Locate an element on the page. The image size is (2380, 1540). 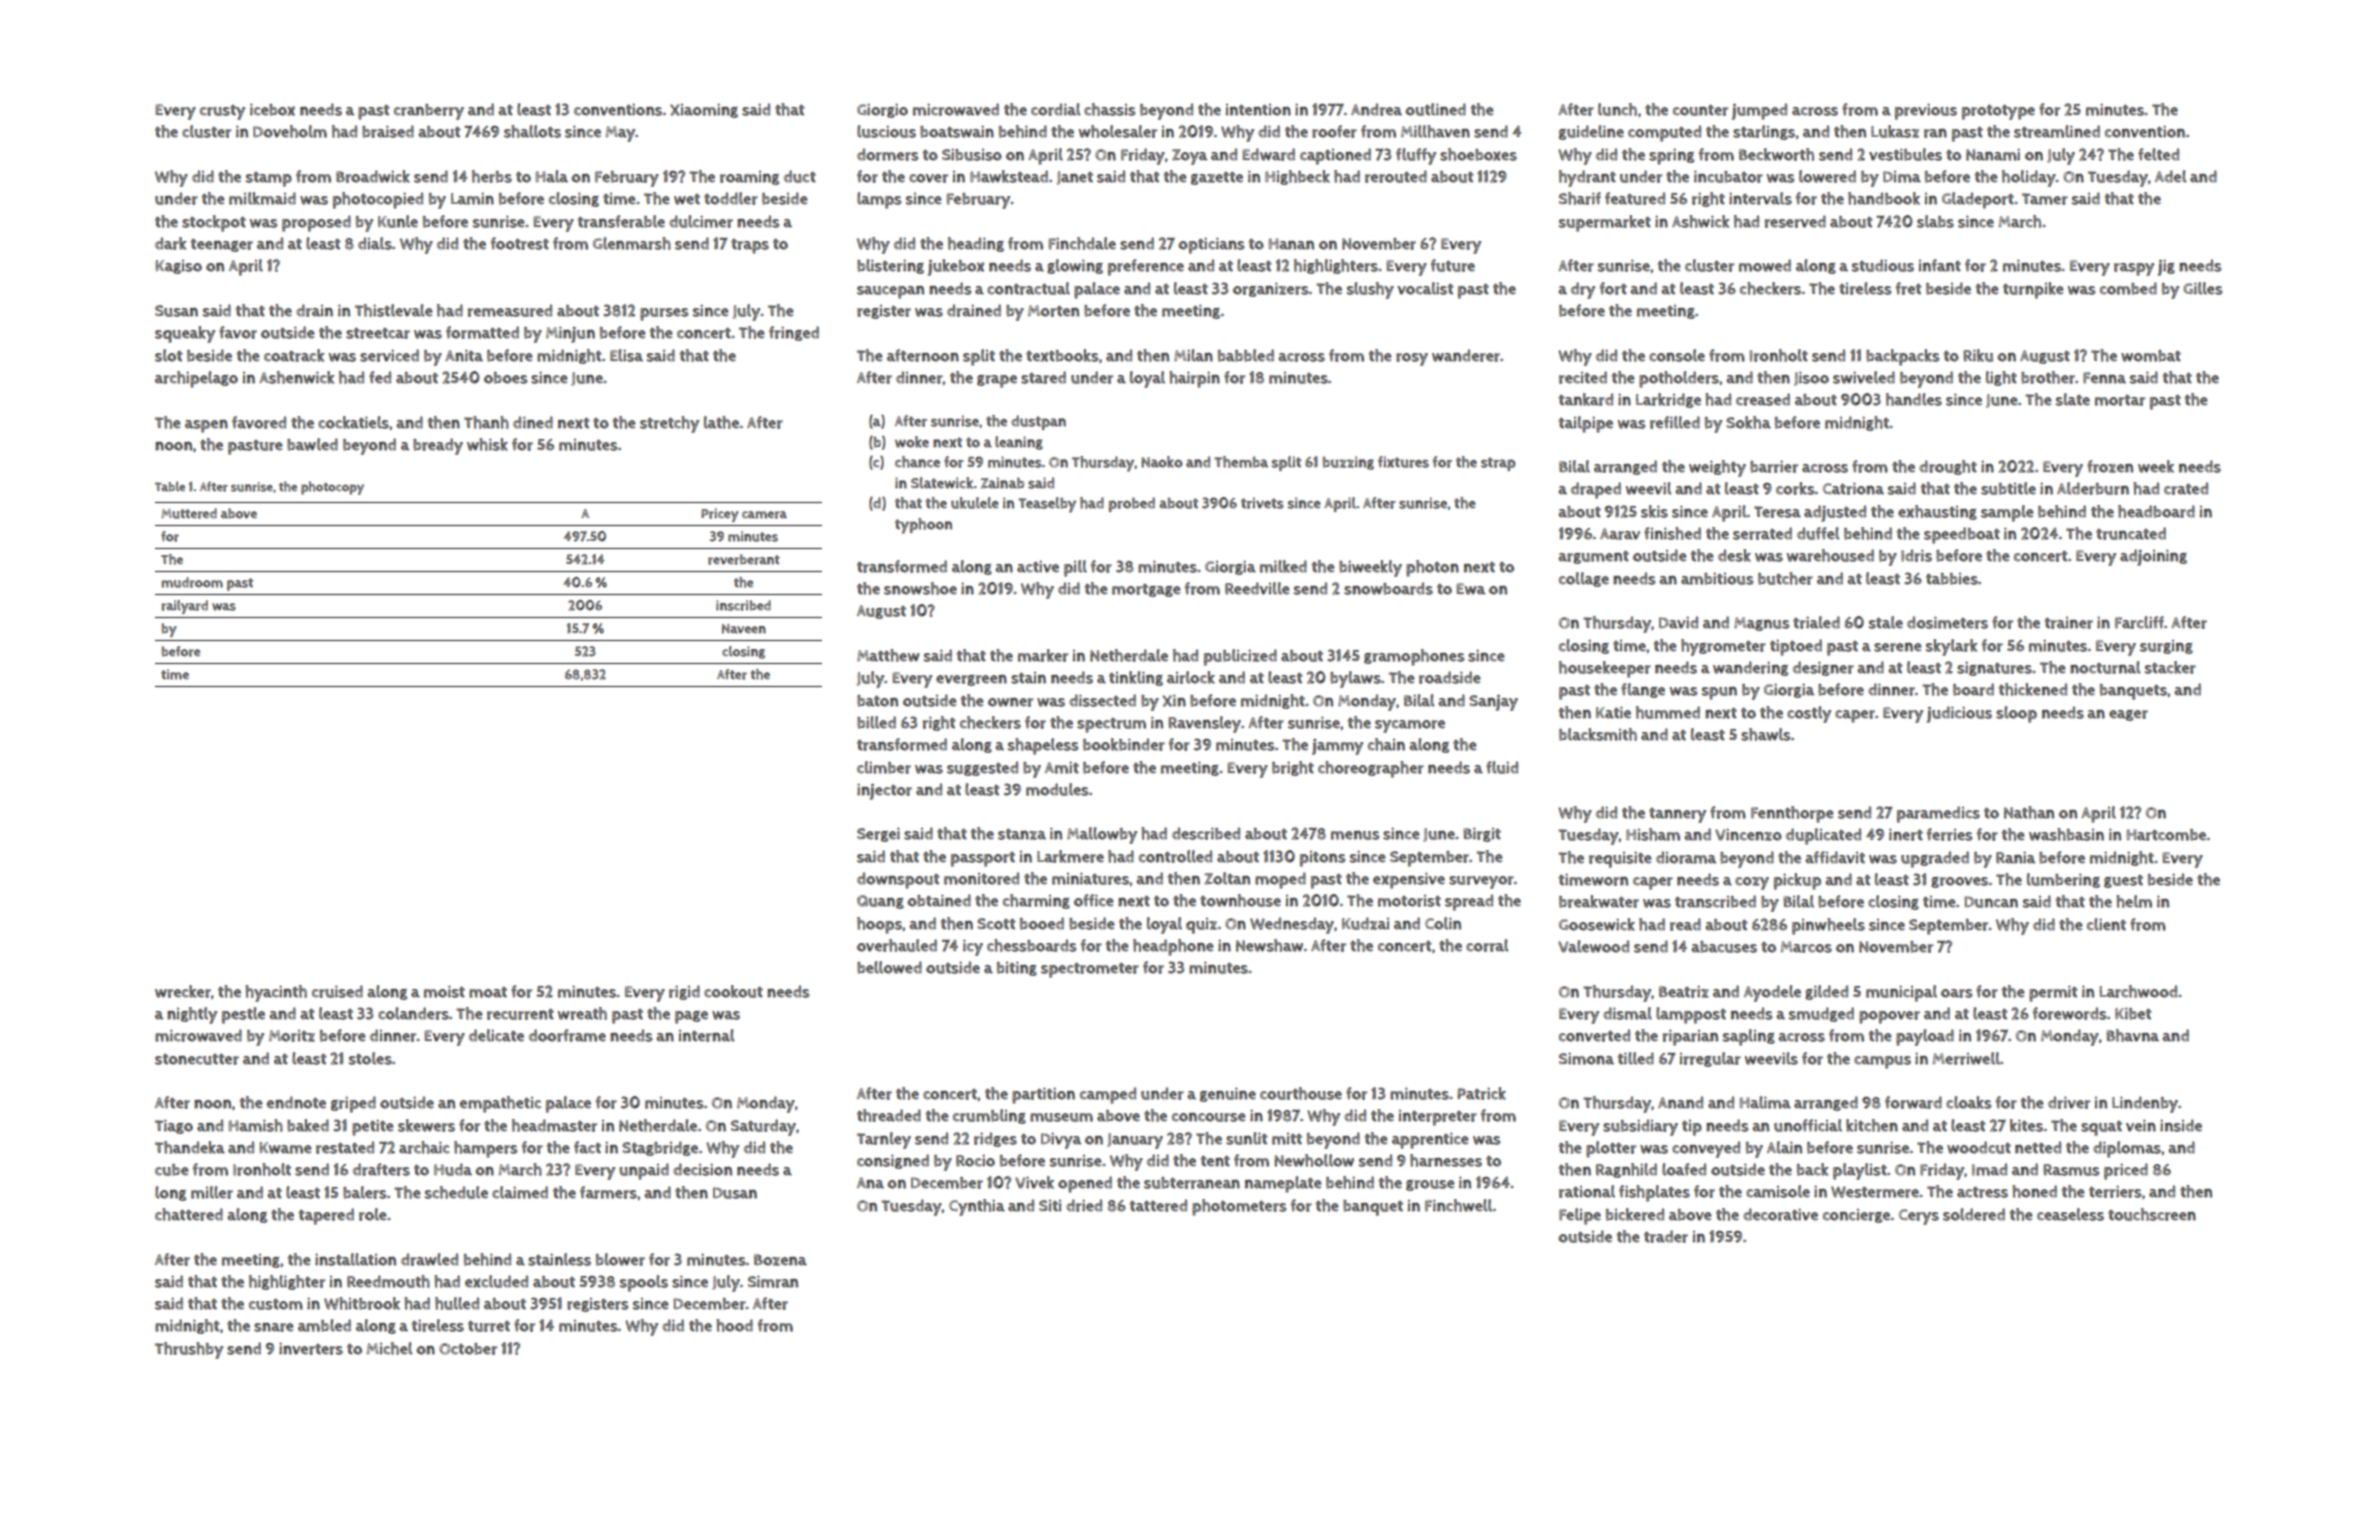
Milan is located at coordinates (1193, 355).
